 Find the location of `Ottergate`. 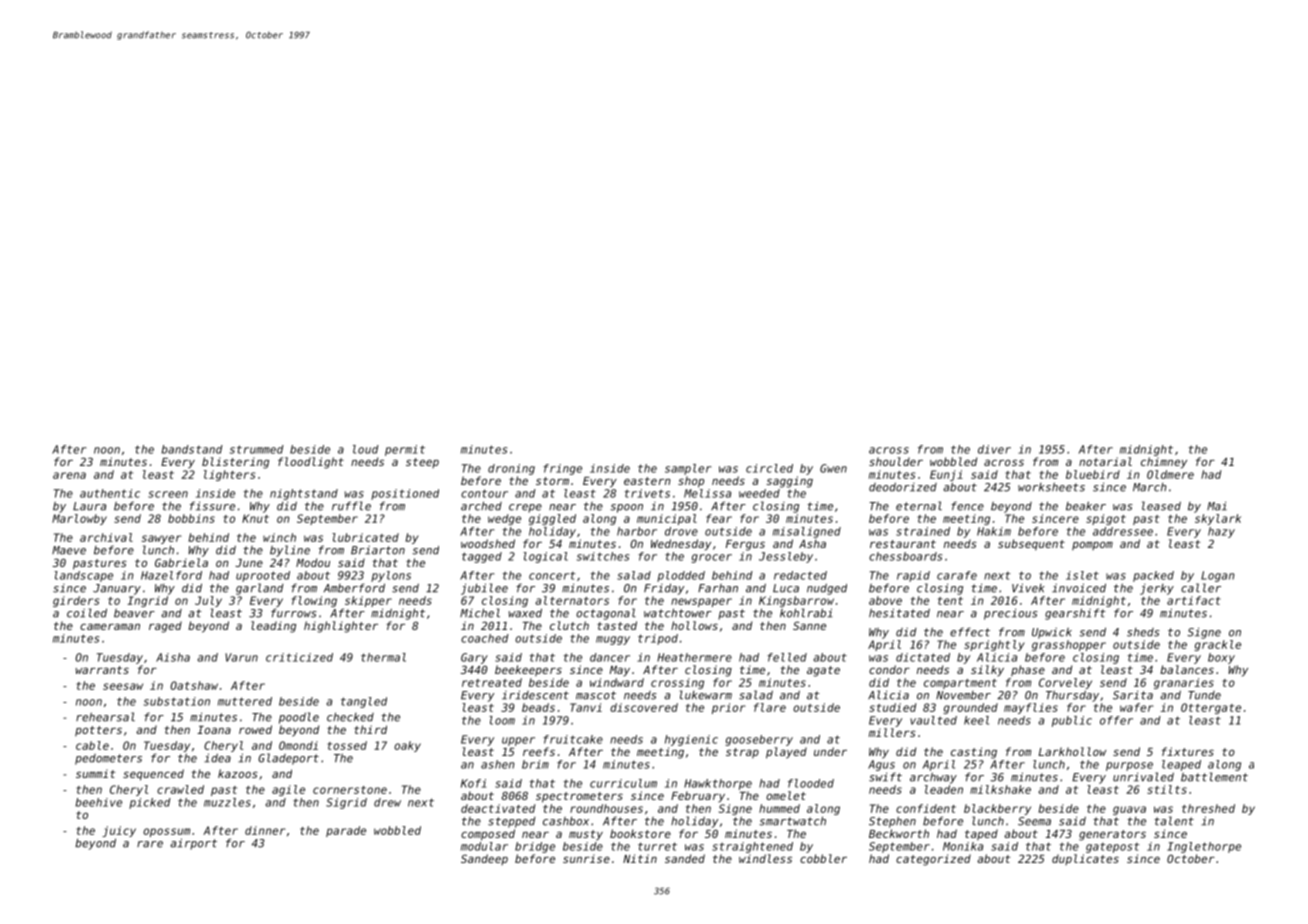

Ottergate is located at coordinates (1211, 708).
